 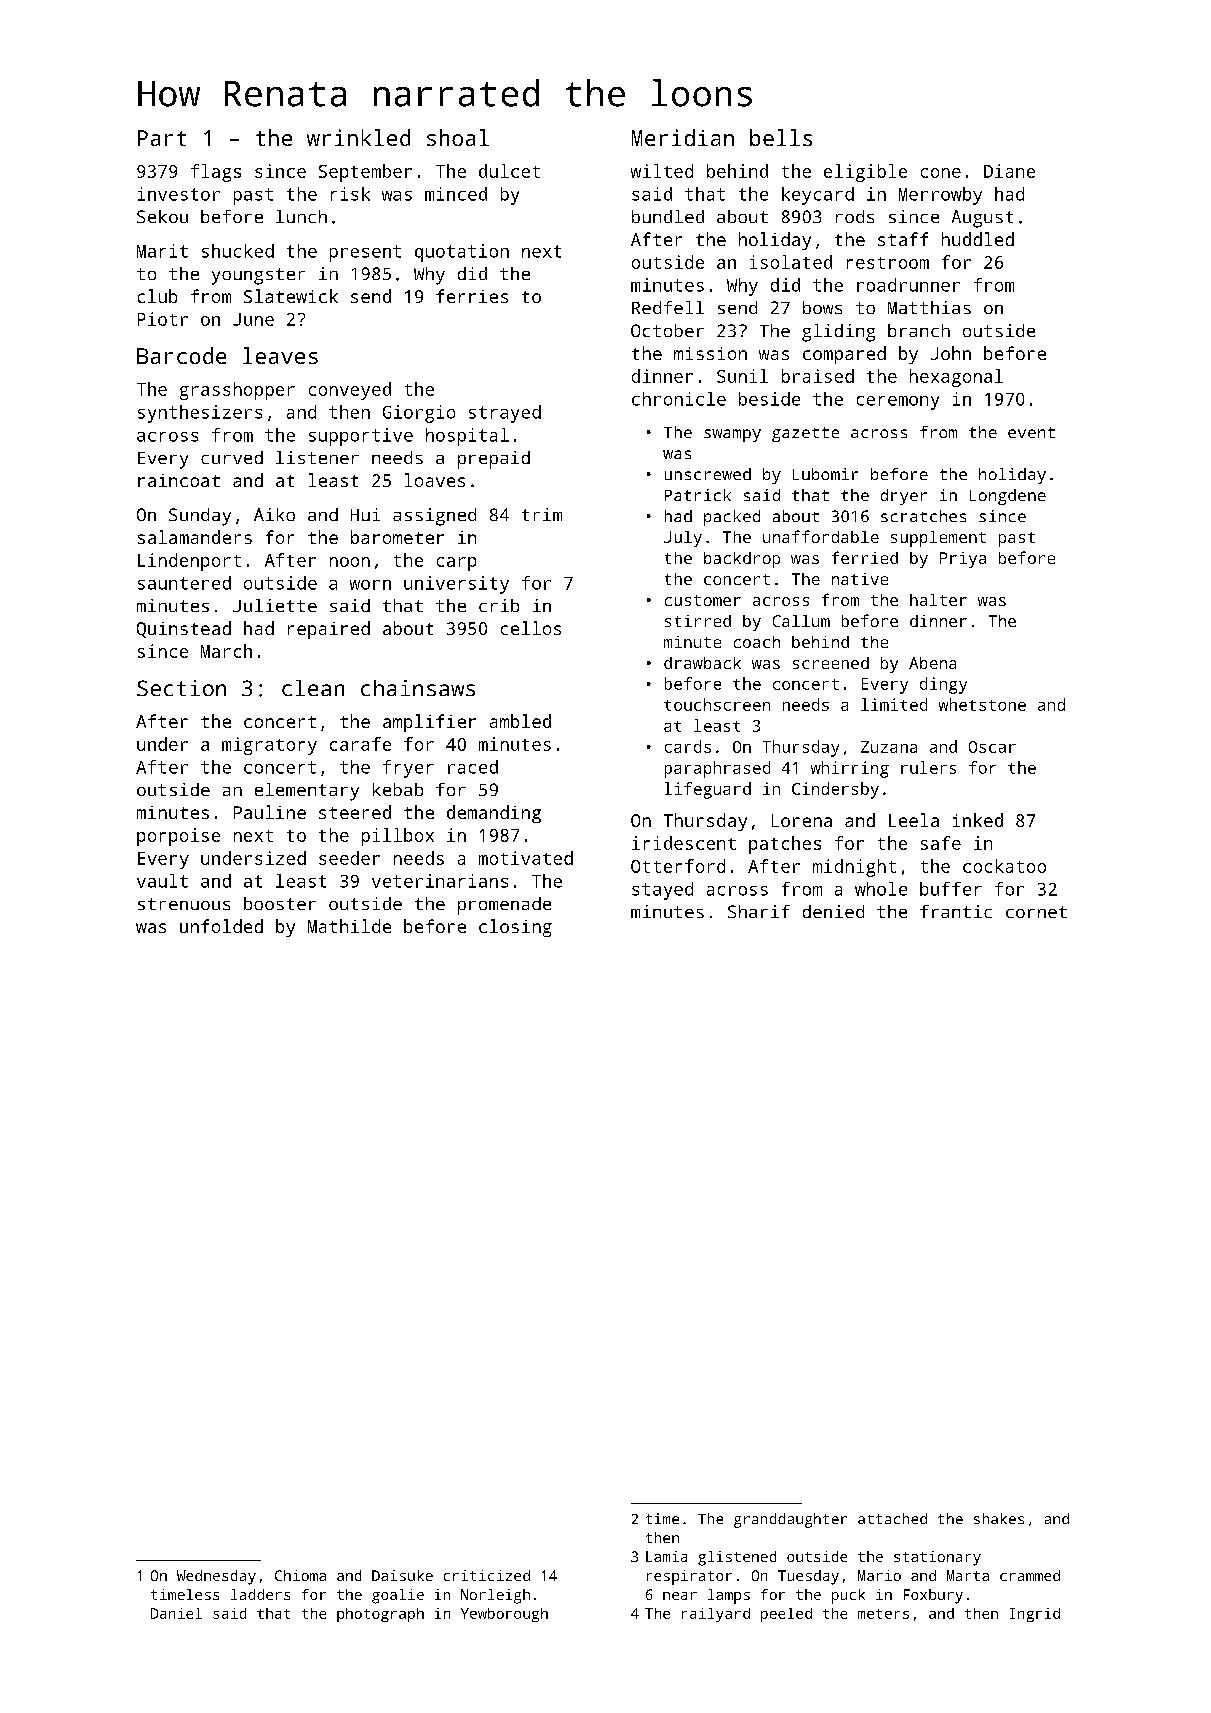 What do you see at coordinates (818, 196) in the screenshot?
I see `keycard` at bounding box center [818, 196].
